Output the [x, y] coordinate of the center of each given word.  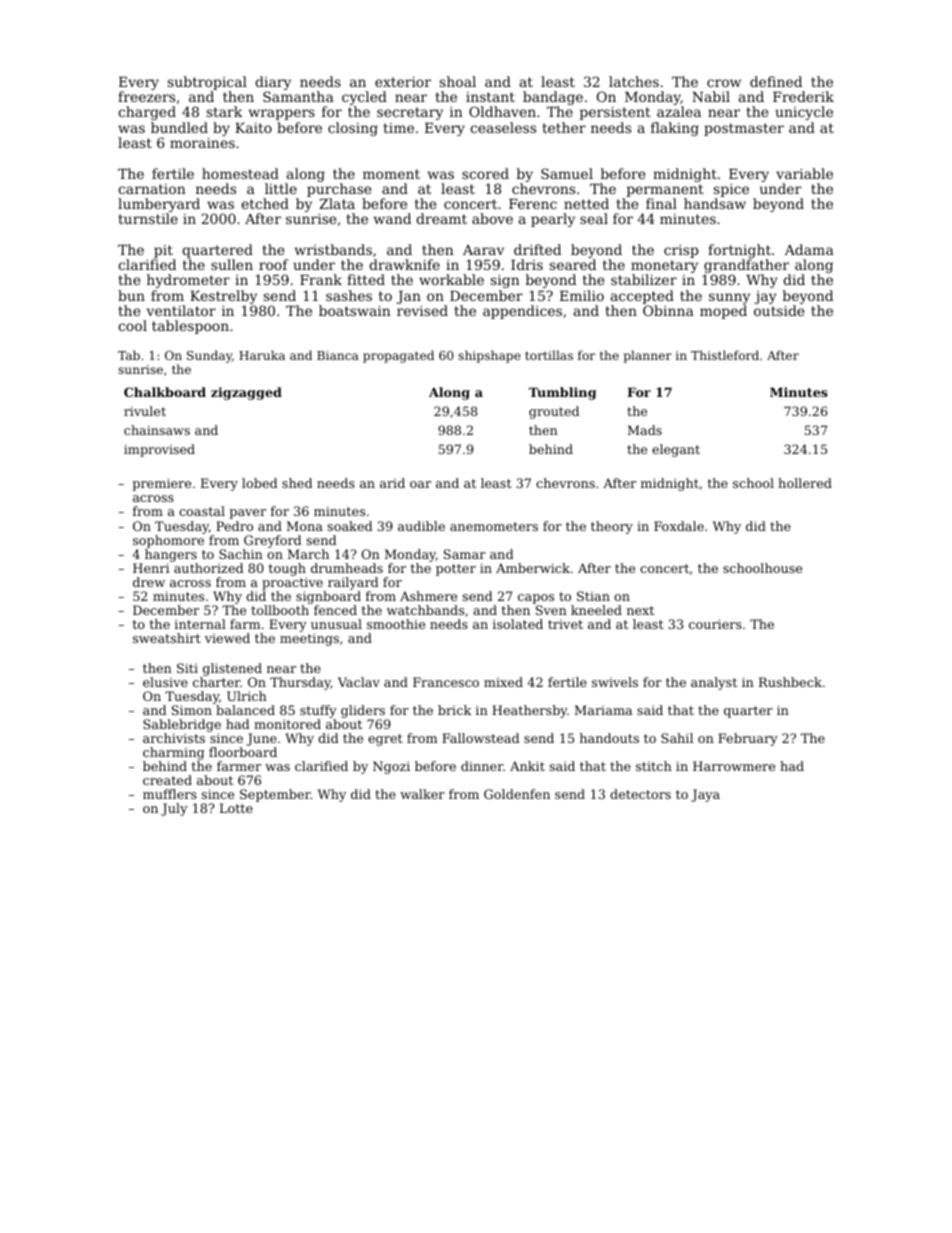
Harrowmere [734, 766]
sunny [729, 298]
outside [779, 310]
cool [132, 325]
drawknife [404, 264]
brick [455, 710]
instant [490, 97]
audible [421, 526]
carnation [152, 189]
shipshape [489, 356]
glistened [232, 669]
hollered [805, 483]
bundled [179, 127]
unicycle [804, 113]
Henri [151, 568]
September [275, 795]
